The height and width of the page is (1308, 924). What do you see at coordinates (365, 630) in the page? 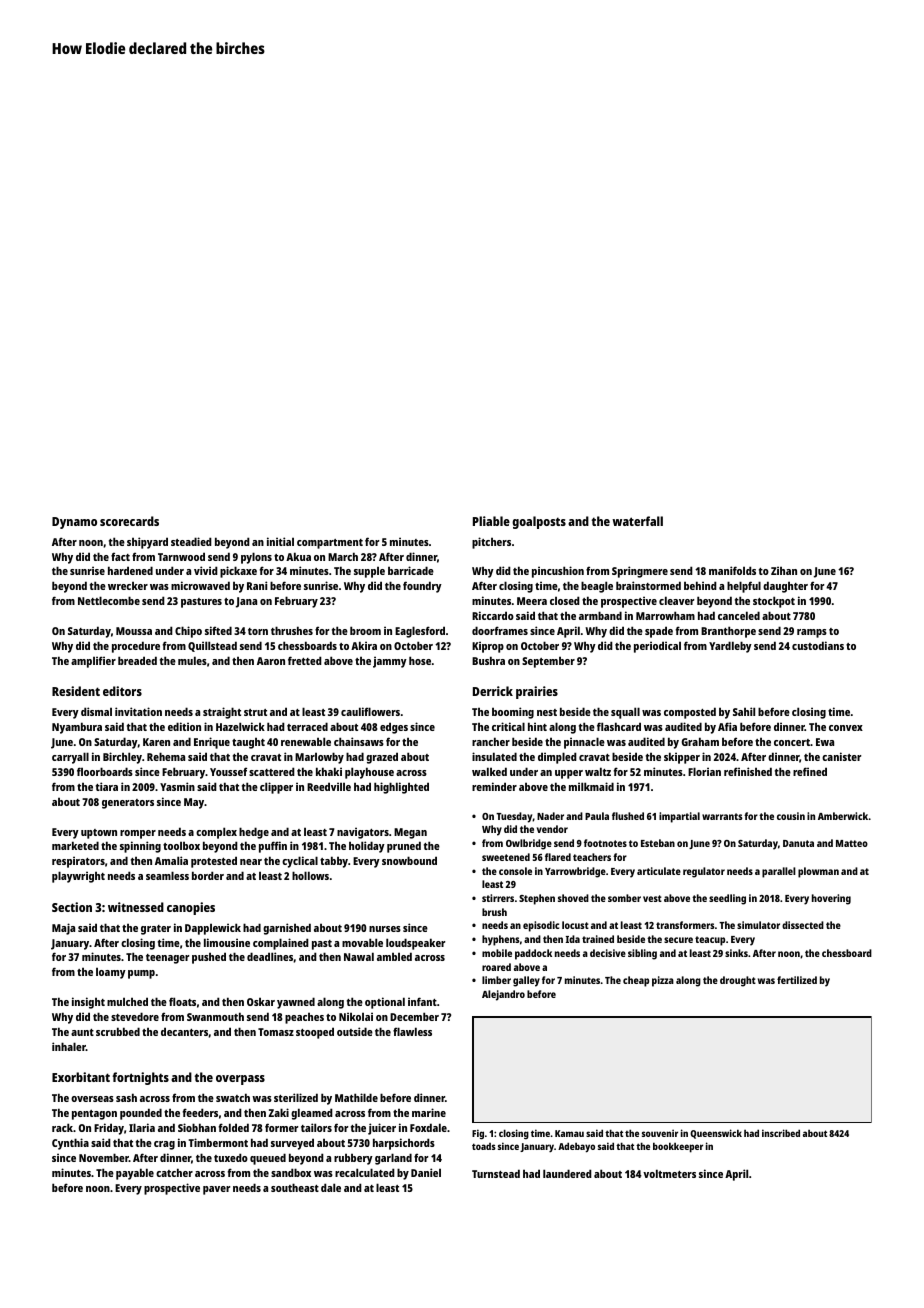
I see `broom` at bounding box center [365, 630].
